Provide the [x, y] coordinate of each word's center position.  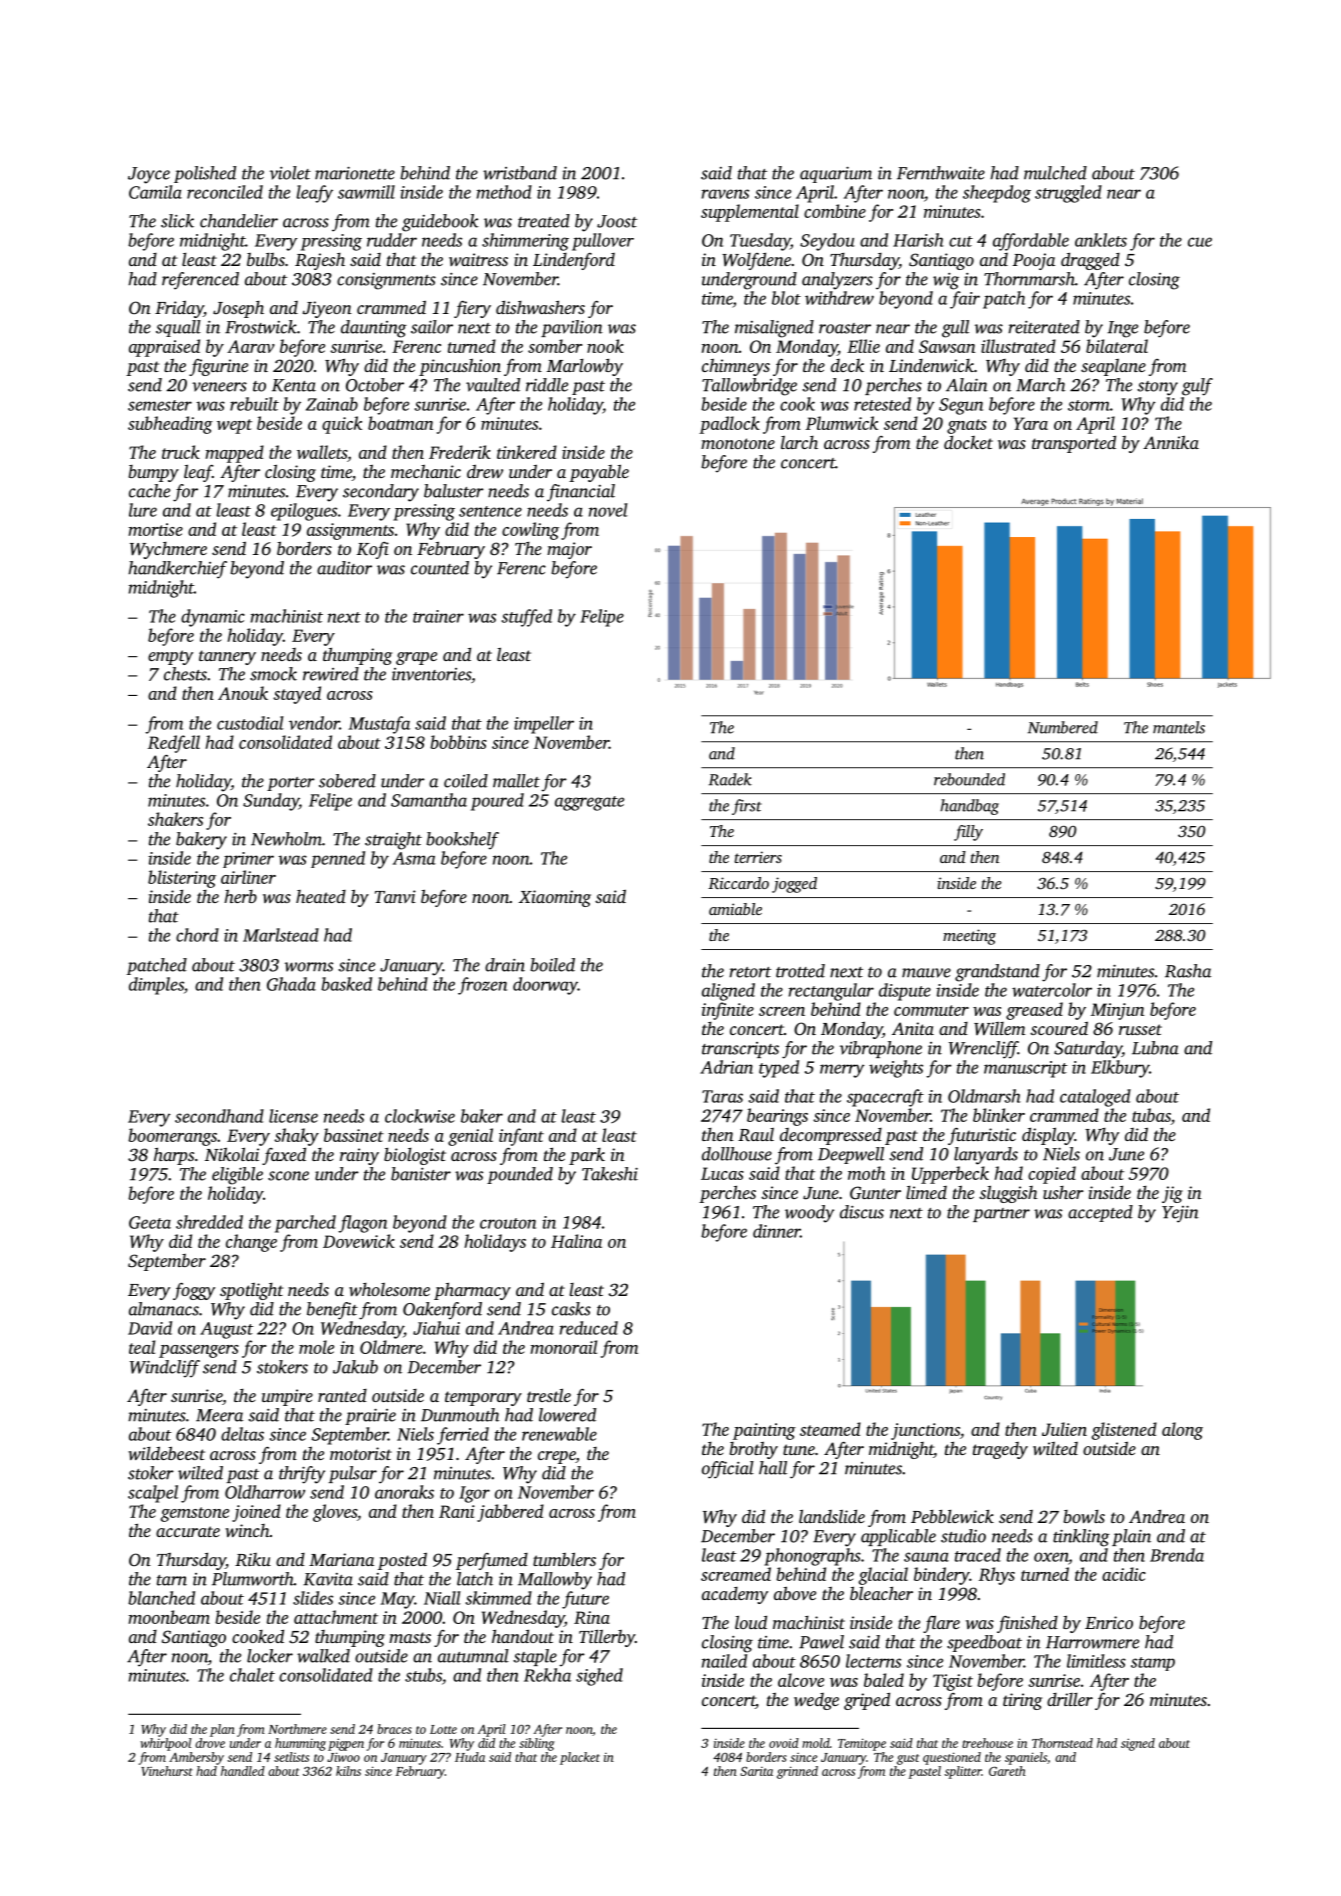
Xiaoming [555, 898]
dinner [776, 1231]
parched [305, 1224]
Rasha [1188, 971]
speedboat [984, 1643]
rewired [331, 674]
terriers [758, 857]
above [795, 1593]
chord [197, 935]
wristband [520, 173]
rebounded [969, 779]
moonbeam [169, 1617]
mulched [1055, 173]
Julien [1064, 1429]
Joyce [149, 175]
